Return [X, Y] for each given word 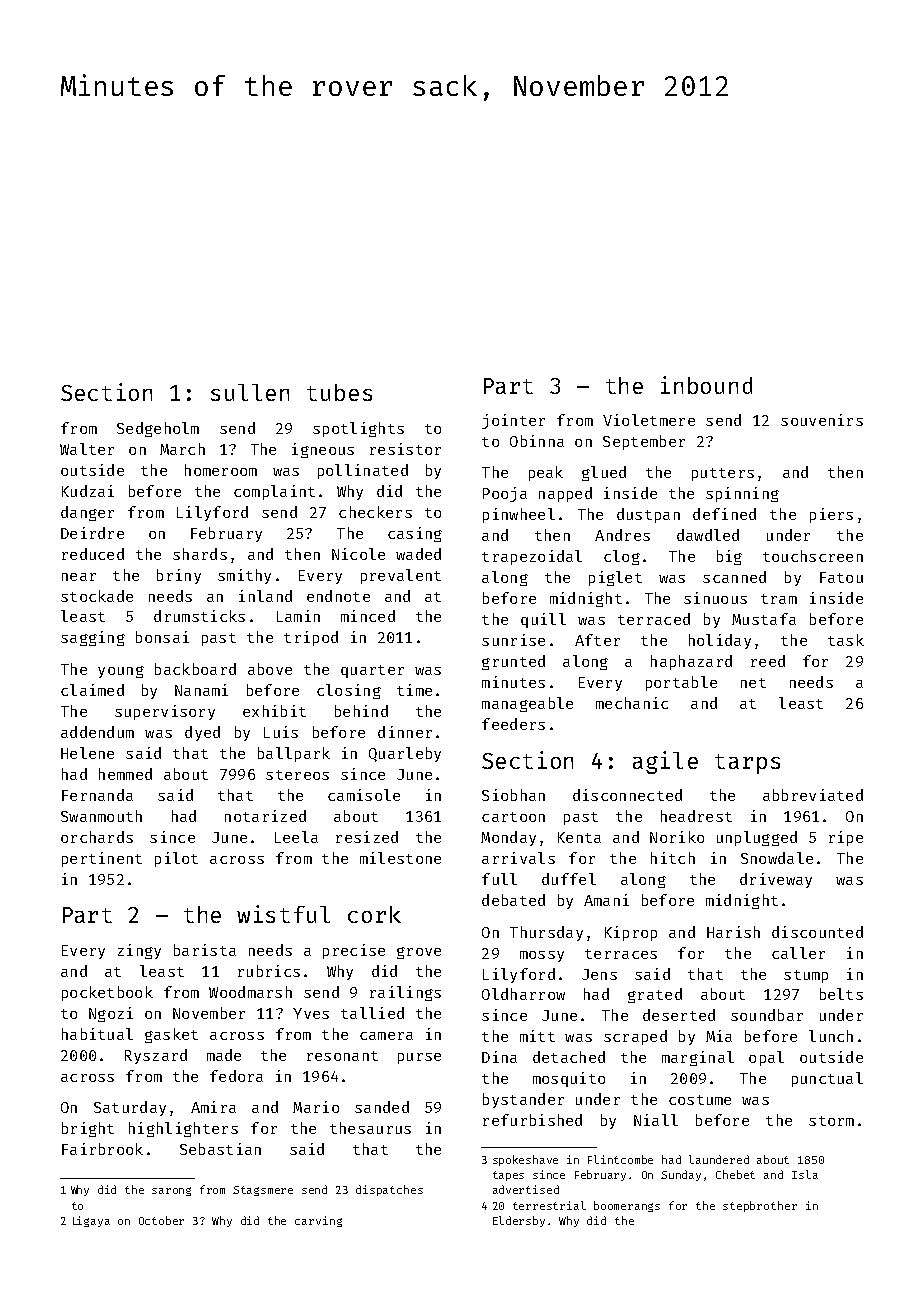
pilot [176, 859]
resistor [405, 449]
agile [665, 762]
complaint [274, 492]
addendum [97, 732]
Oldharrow [523, 994]
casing [415, 534]
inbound [706, 385]
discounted [817, 932]
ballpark [294, 754]
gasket [171, 1035]
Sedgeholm [158, 429]
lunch [831, 1036]
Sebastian [220, 1149]
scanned [734, 577]
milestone [400, 858]
